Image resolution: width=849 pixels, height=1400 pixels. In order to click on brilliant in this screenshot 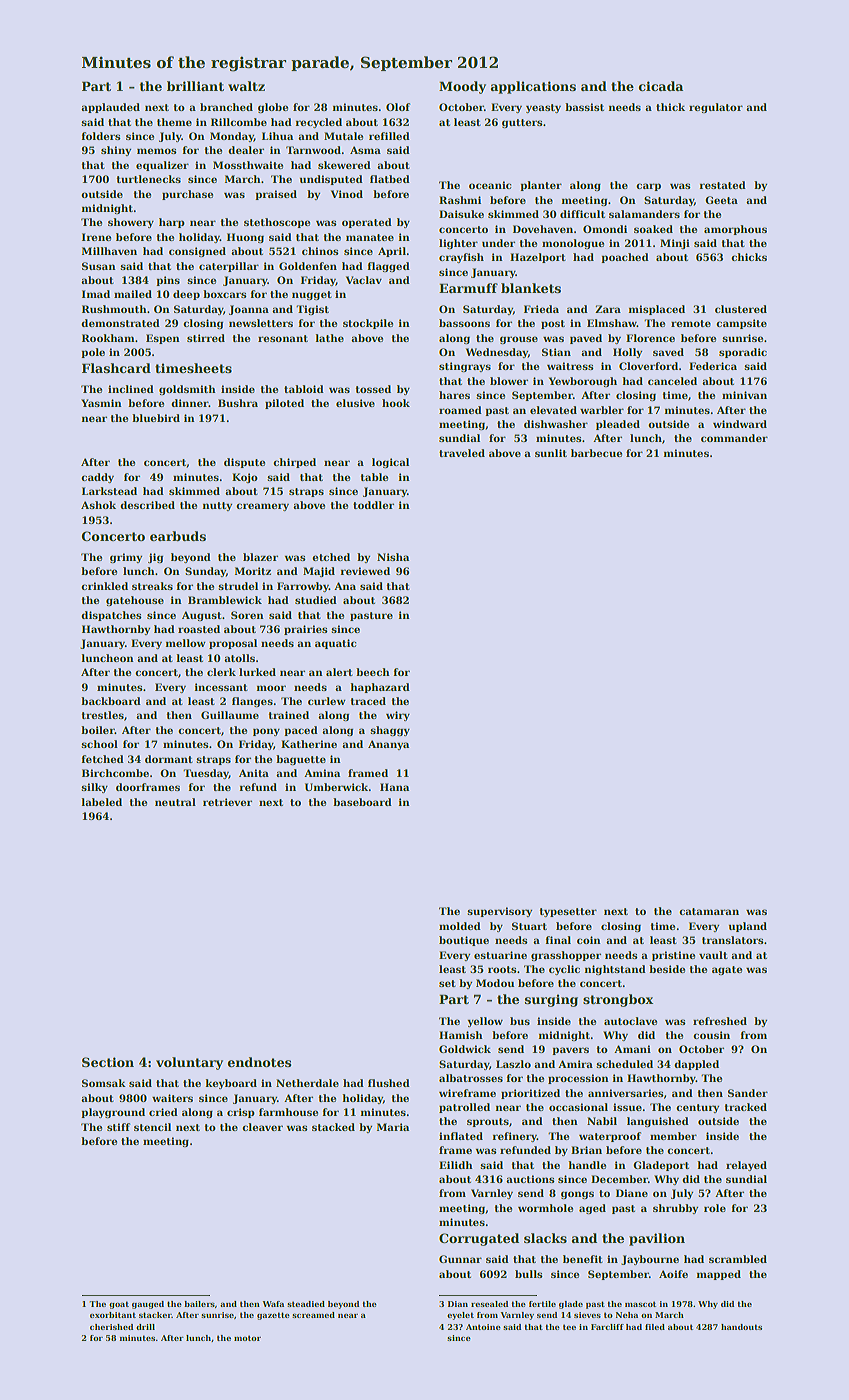, I will do `click(195, 86)`.
